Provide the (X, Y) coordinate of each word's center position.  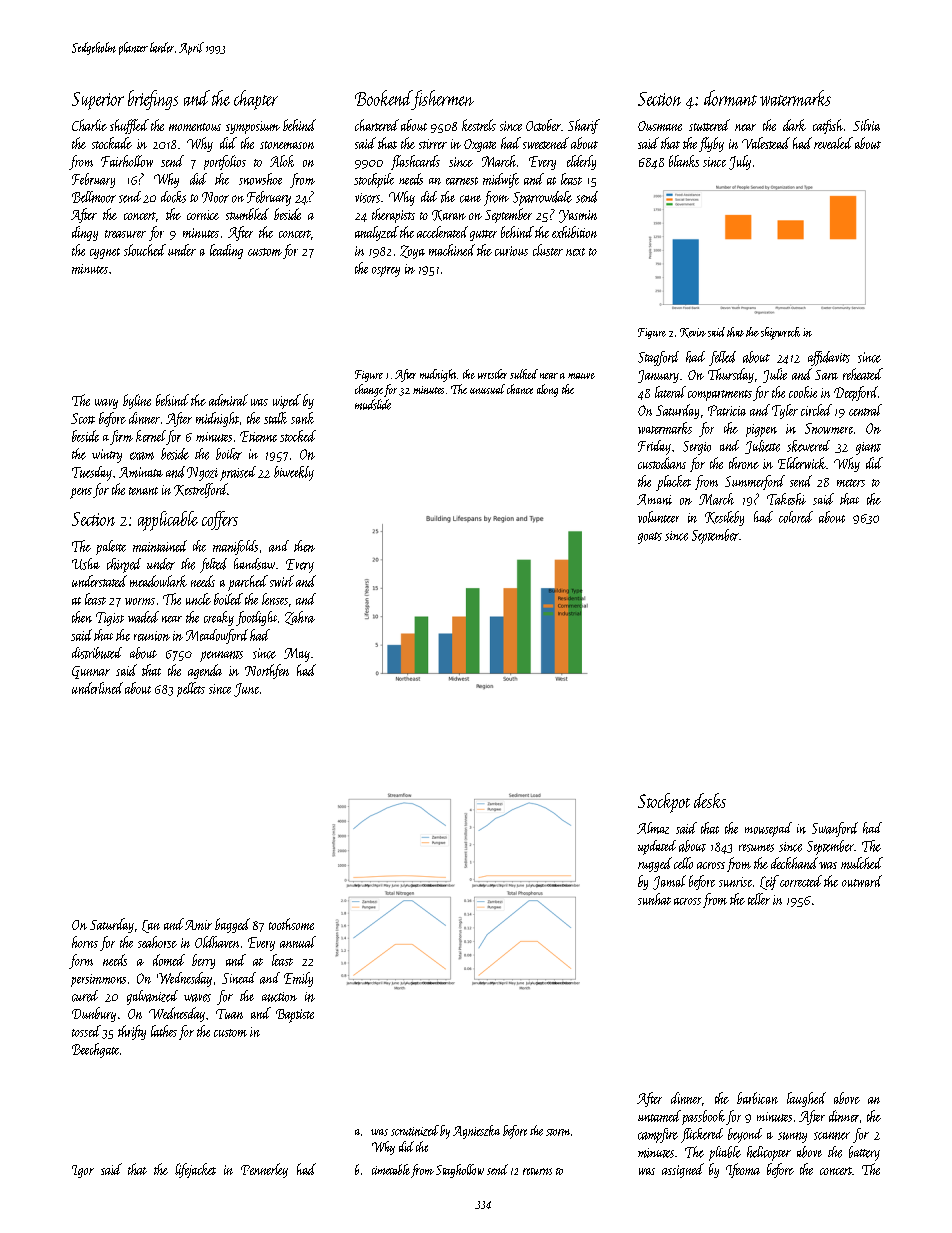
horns (85, 942)
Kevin (693, 333)
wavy (106, 404)
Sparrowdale (542, 198)
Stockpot (664, 803)
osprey (386, 271)
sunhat (654, 899)
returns (537, 1171)
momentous (195, 127)
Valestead (766, 143)
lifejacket (195, 1170)
